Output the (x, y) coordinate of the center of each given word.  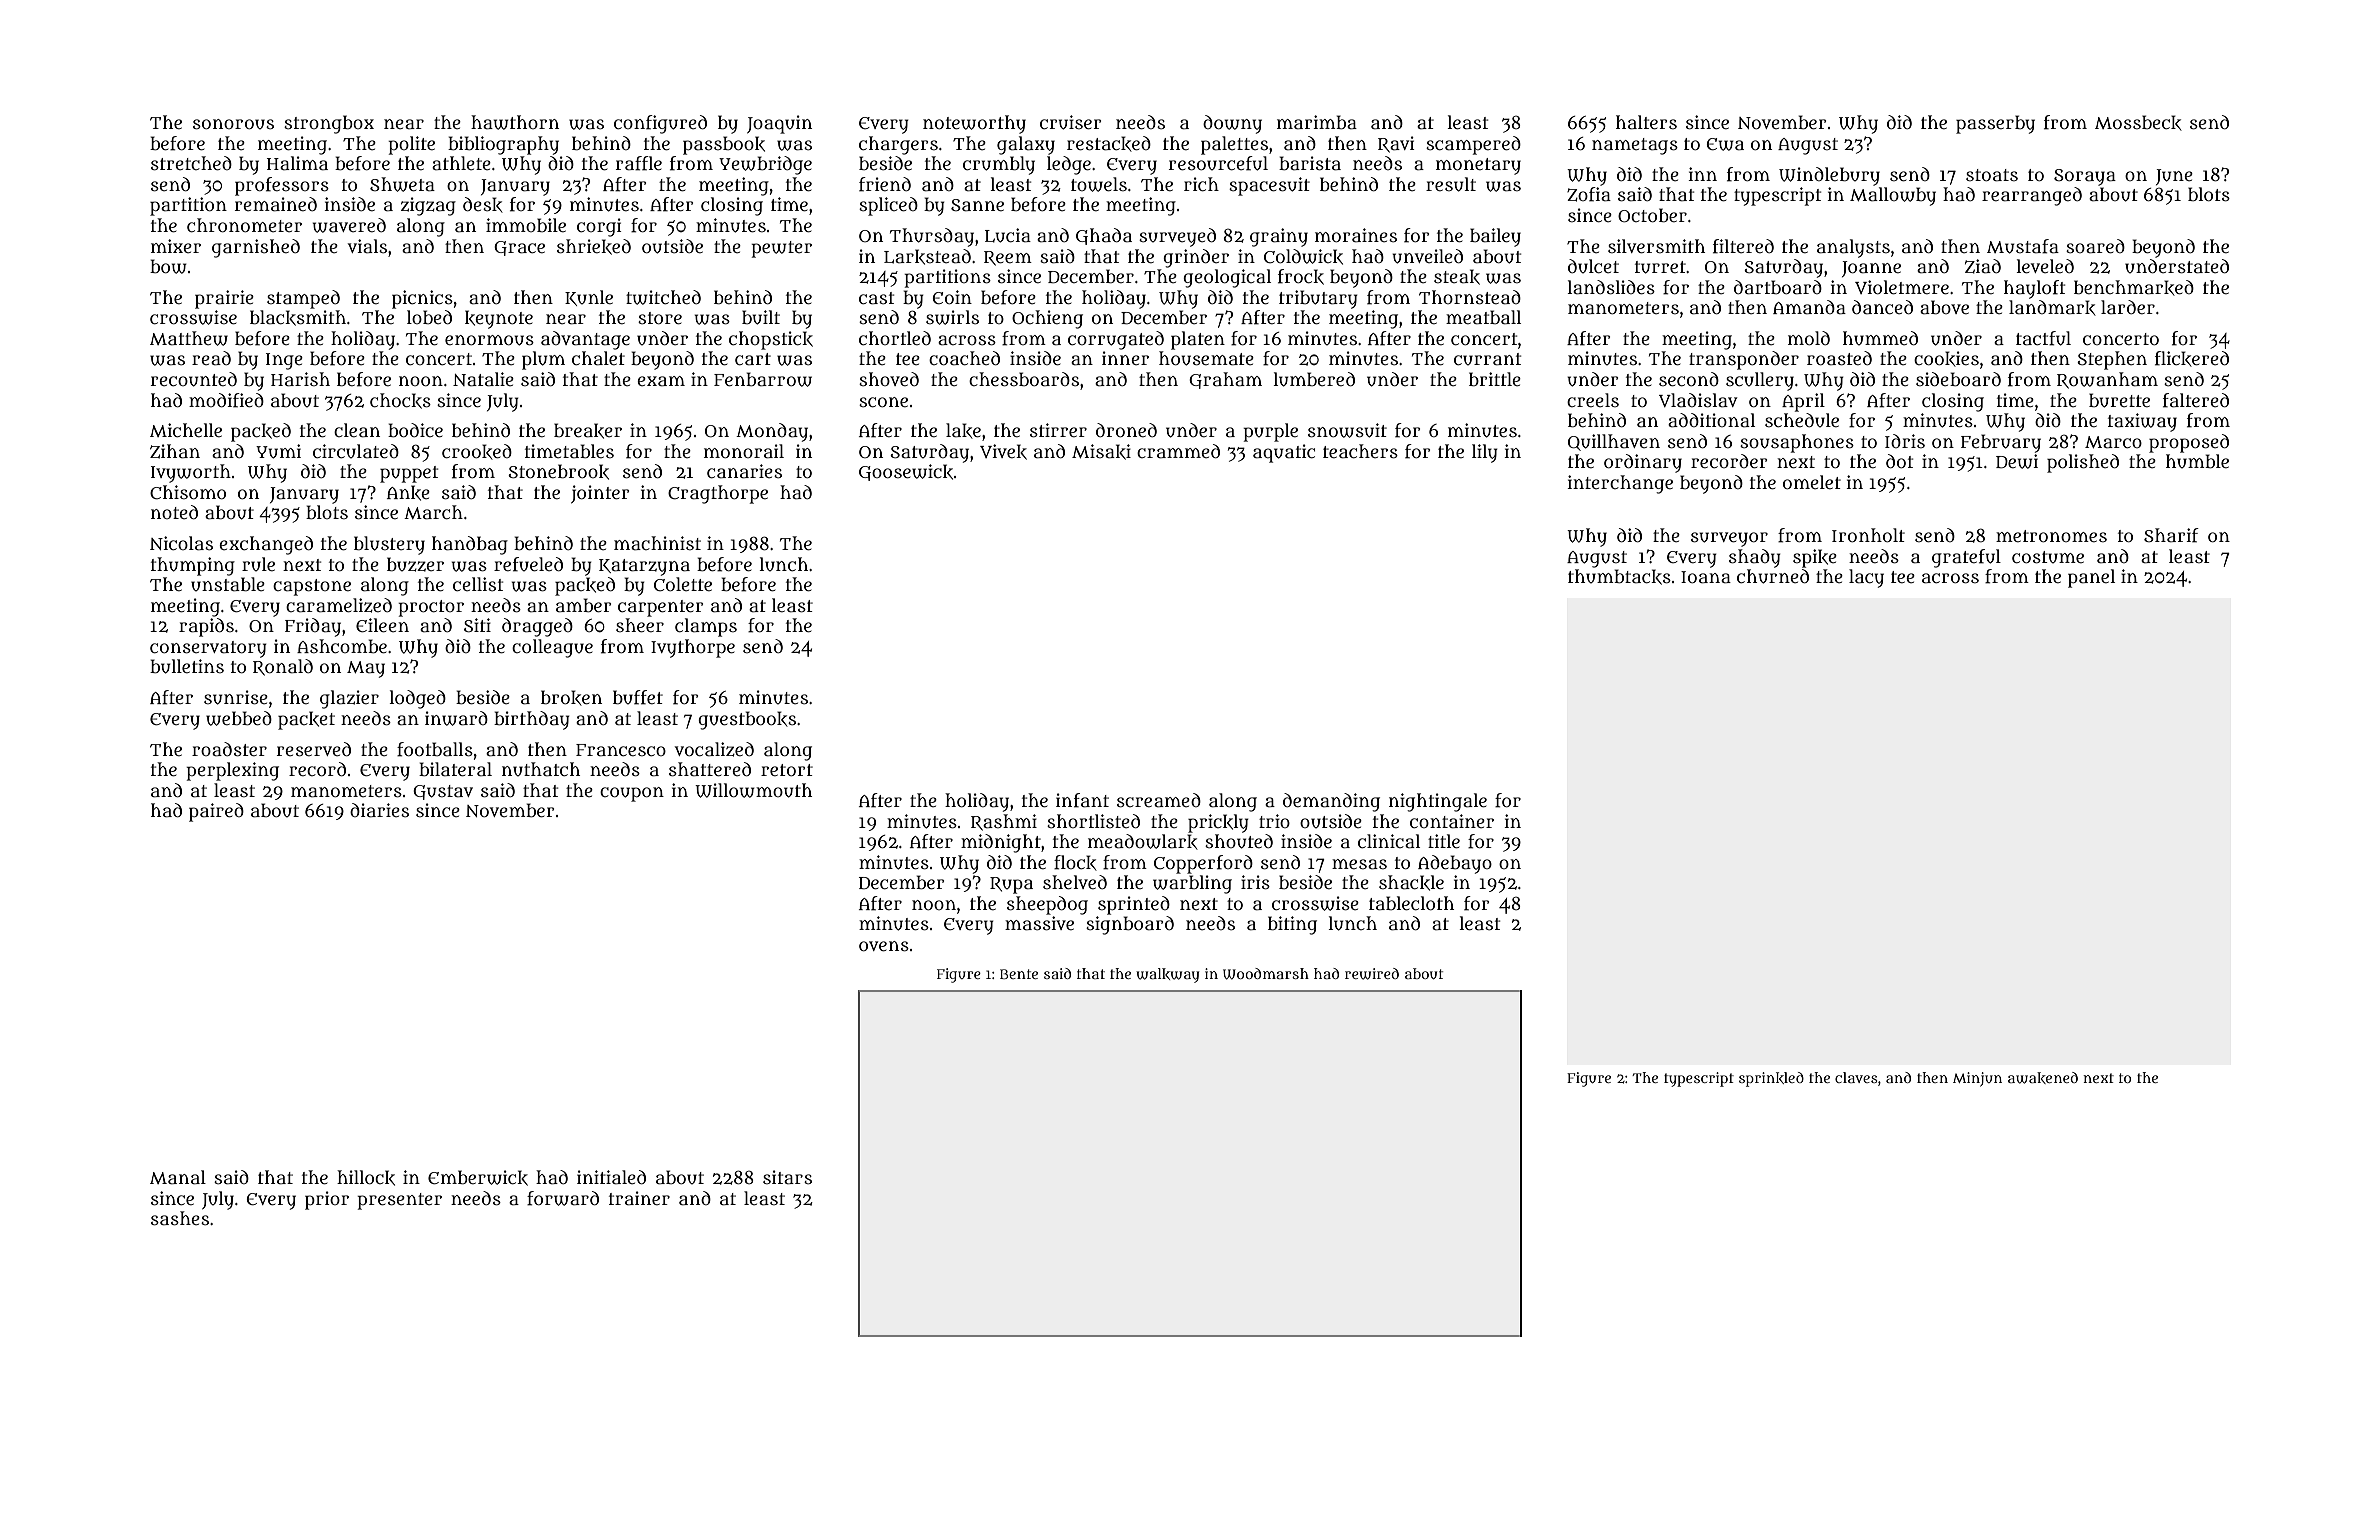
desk (483, 205)
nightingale (1438, 802)
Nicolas (181, 543)
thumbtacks (1619, 577)
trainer (639, 1198)
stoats (1992, 175)
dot (1899, 461)
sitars (787, 1177)
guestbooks (747, 720)
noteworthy (974, 124)
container (1452, 821)
